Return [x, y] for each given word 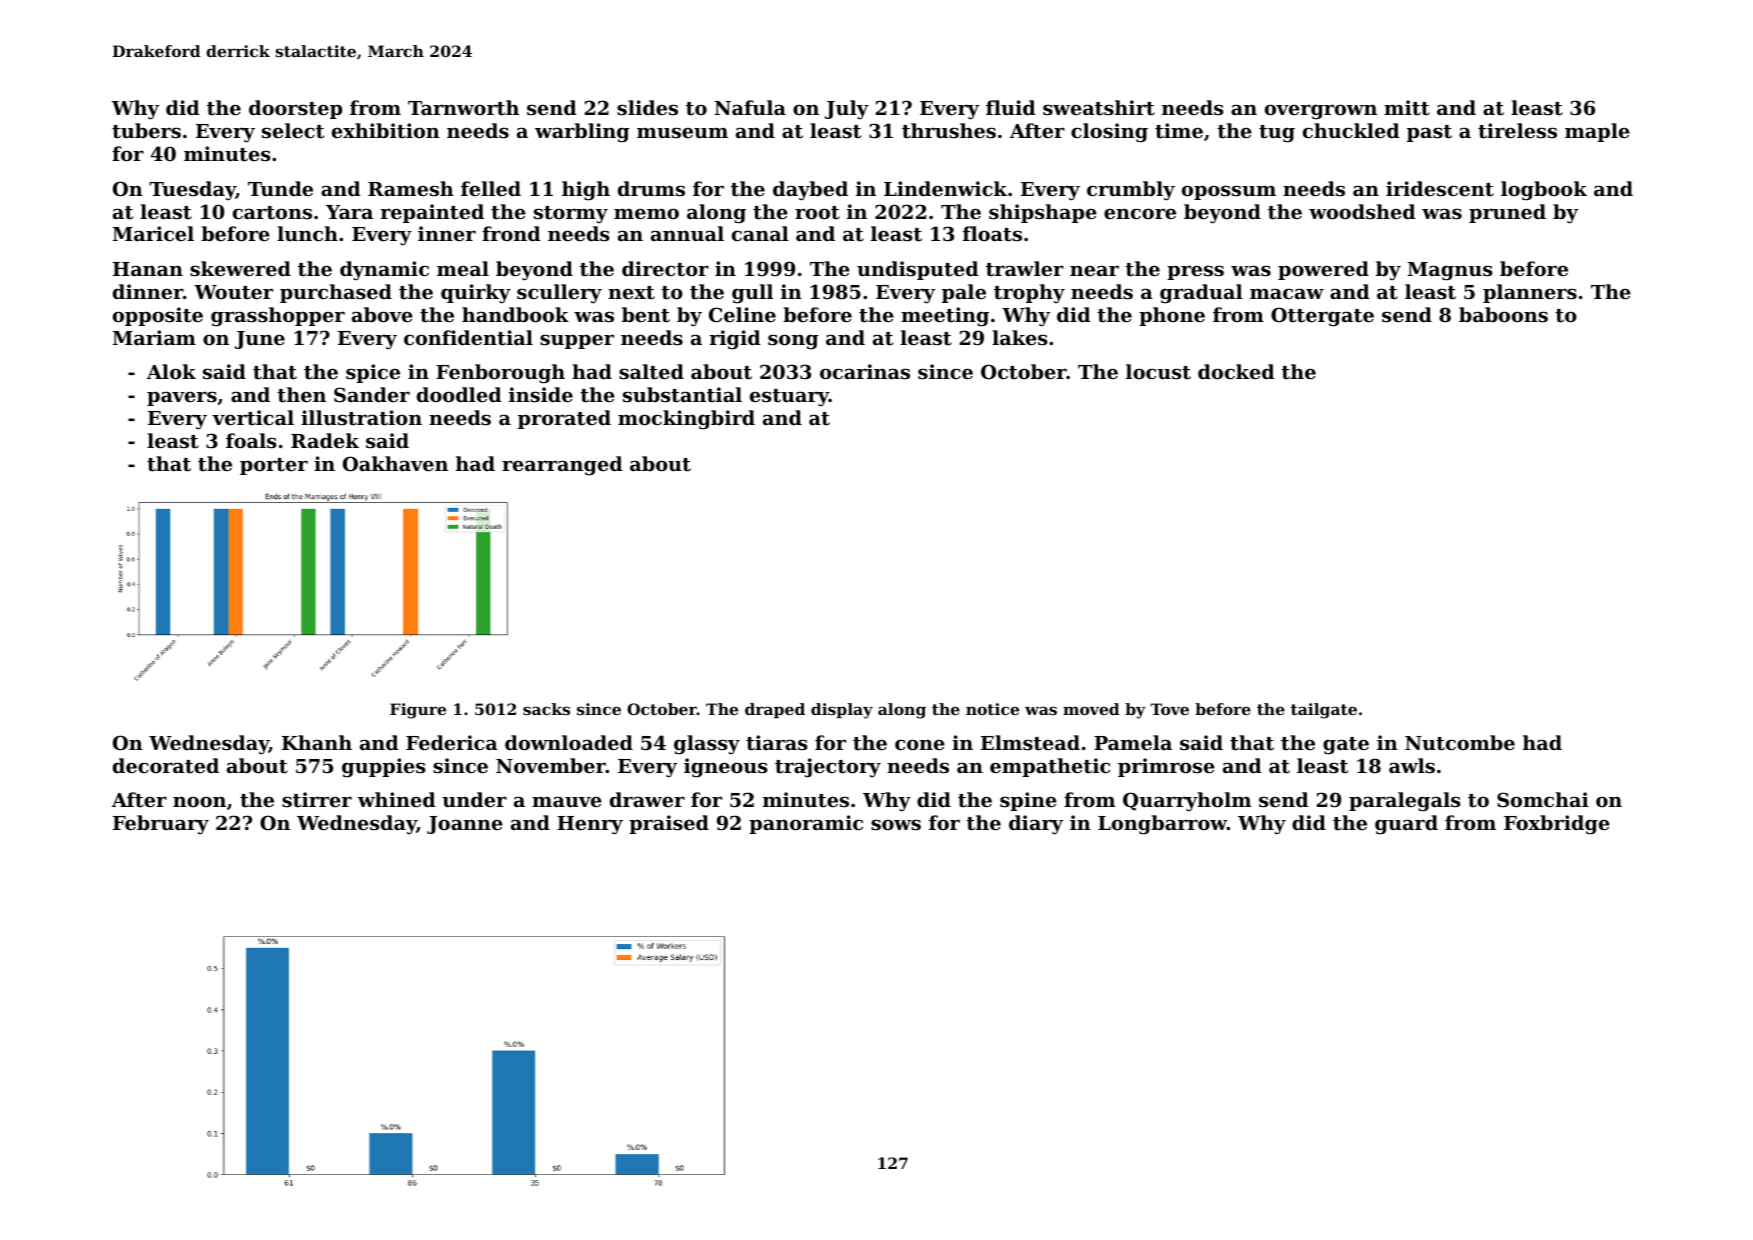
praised [669, 824]
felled [491, 188]
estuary [789, 397]
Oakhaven [395, 463]
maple [1597, 132]
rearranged [562, 466]
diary [1036, 825]
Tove [1169, 709]
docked [1236, 371]
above [382, 314]
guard [1406, 825]
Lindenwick [945, 188]
